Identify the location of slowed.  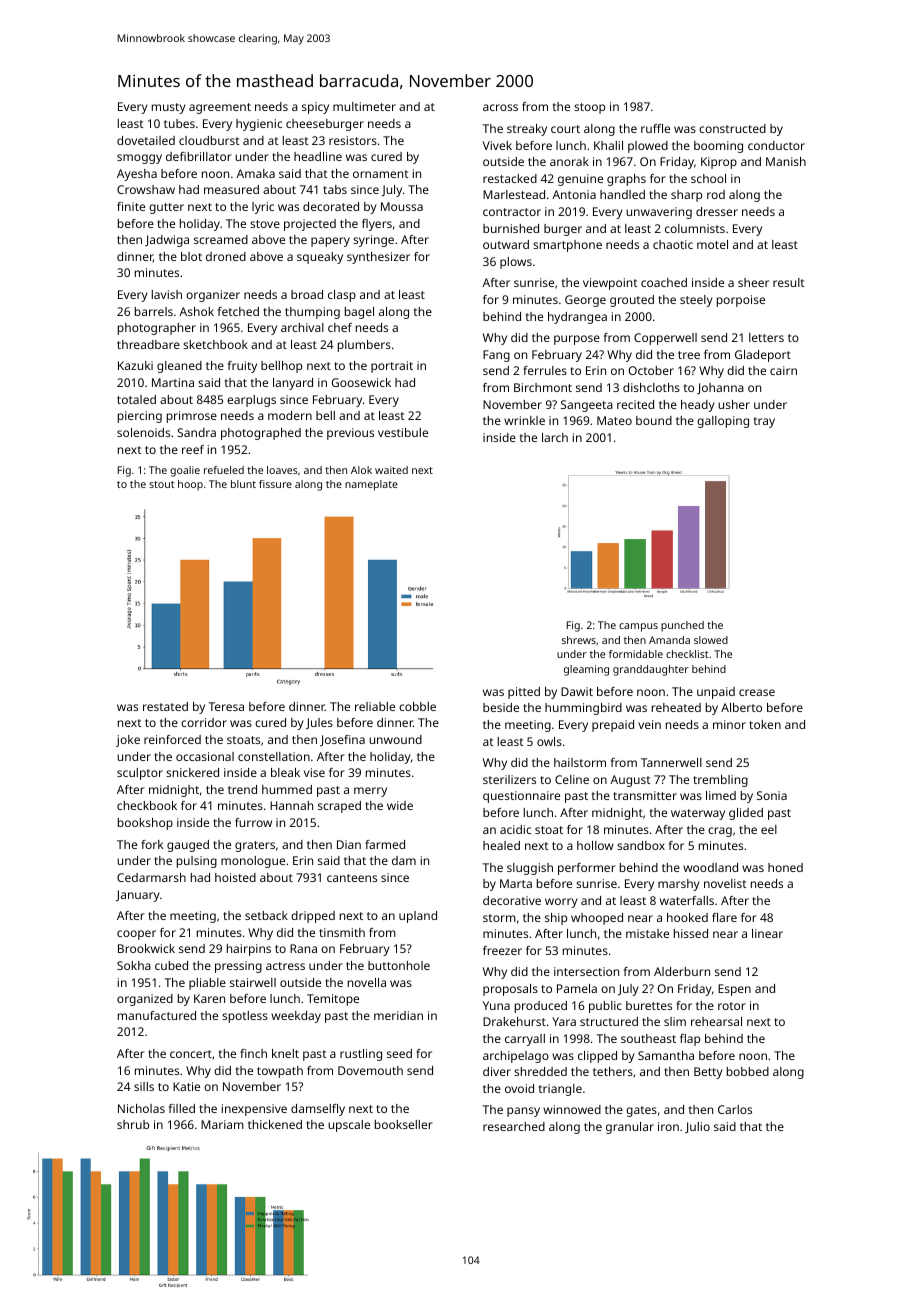
(711, 640).
